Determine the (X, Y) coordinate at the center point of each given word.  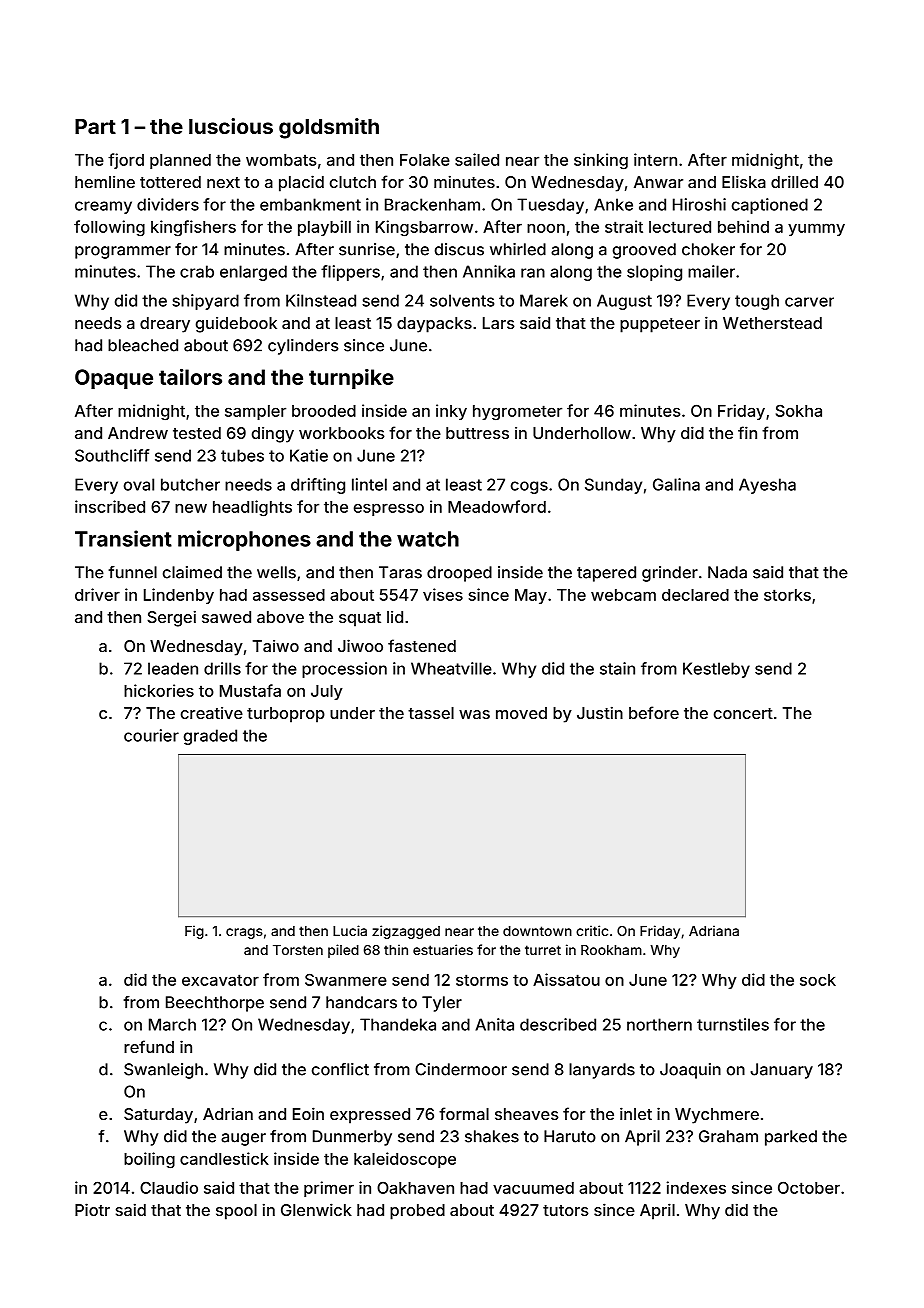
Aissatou (566, 979)
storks (787, 595)
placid (301, 183)
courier (151, 735)
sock (818, 980)
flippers (350, 273)
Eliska (744, 181)
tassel (431, 713)
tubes (242, 455)
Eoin (308, 1113)
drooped (459, 574)
